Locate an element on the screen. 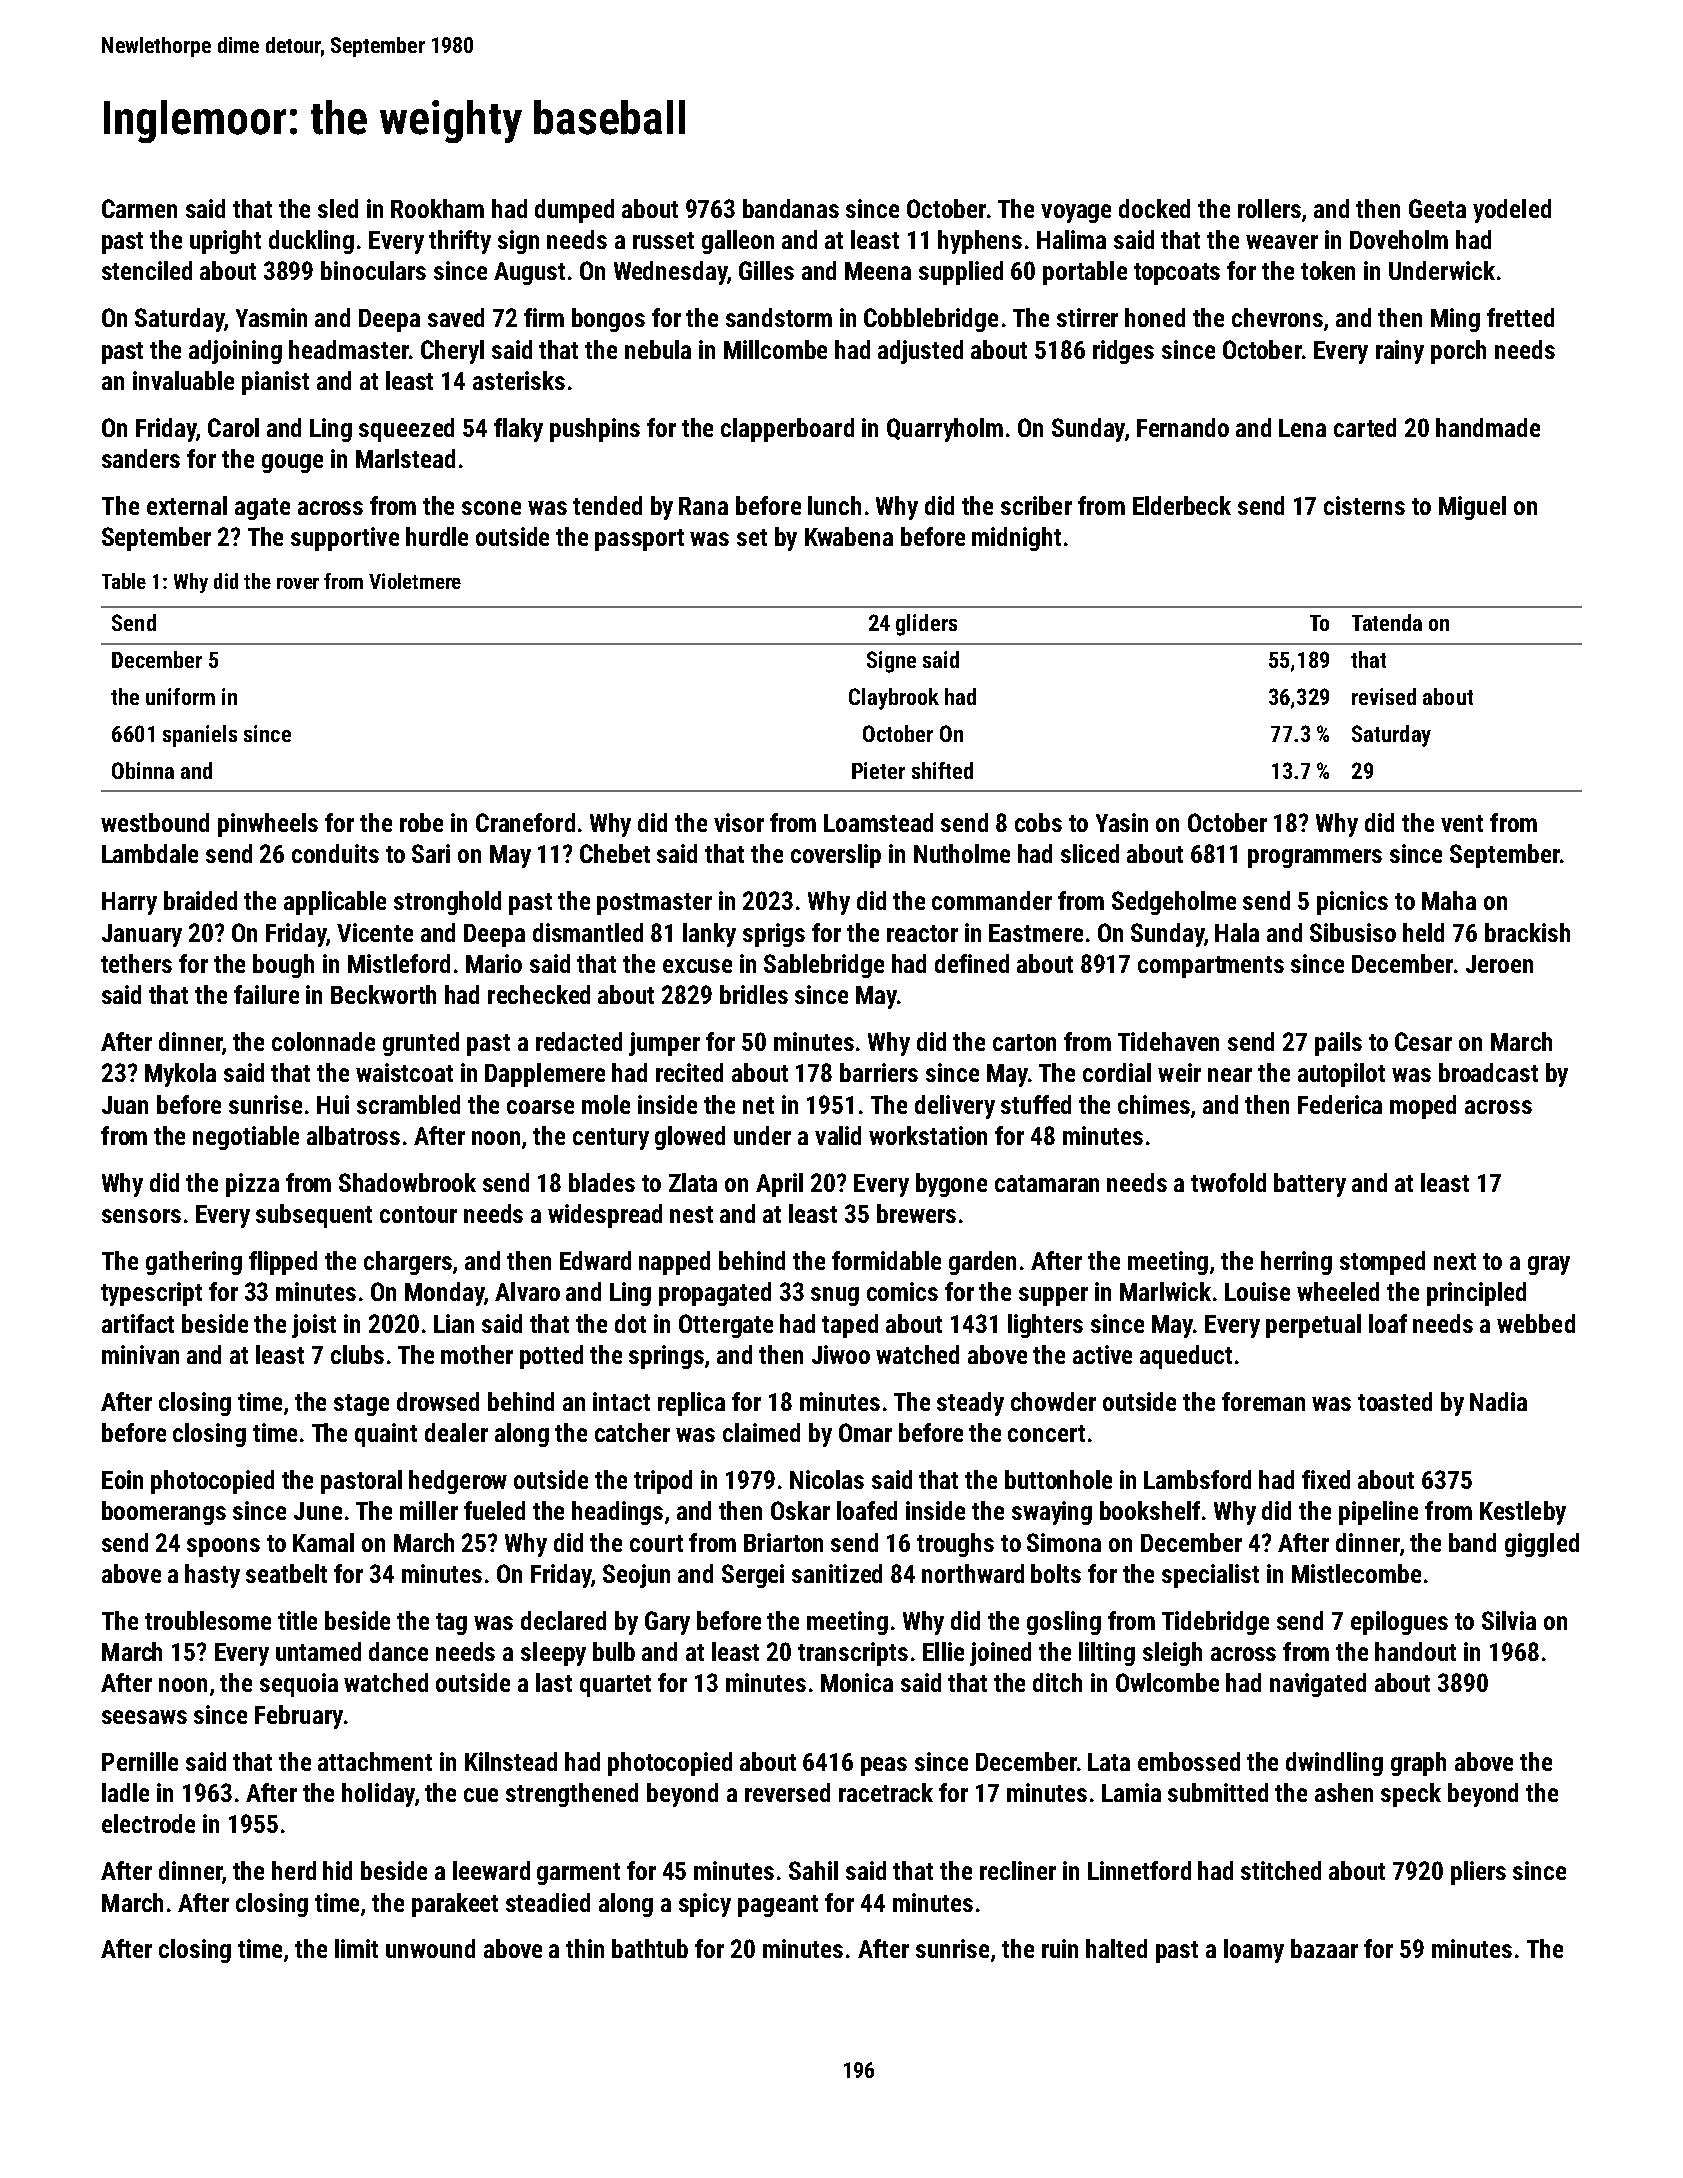 This screenshot has height=2178, width=1683. dumped is located at coordinates (574, 211).
